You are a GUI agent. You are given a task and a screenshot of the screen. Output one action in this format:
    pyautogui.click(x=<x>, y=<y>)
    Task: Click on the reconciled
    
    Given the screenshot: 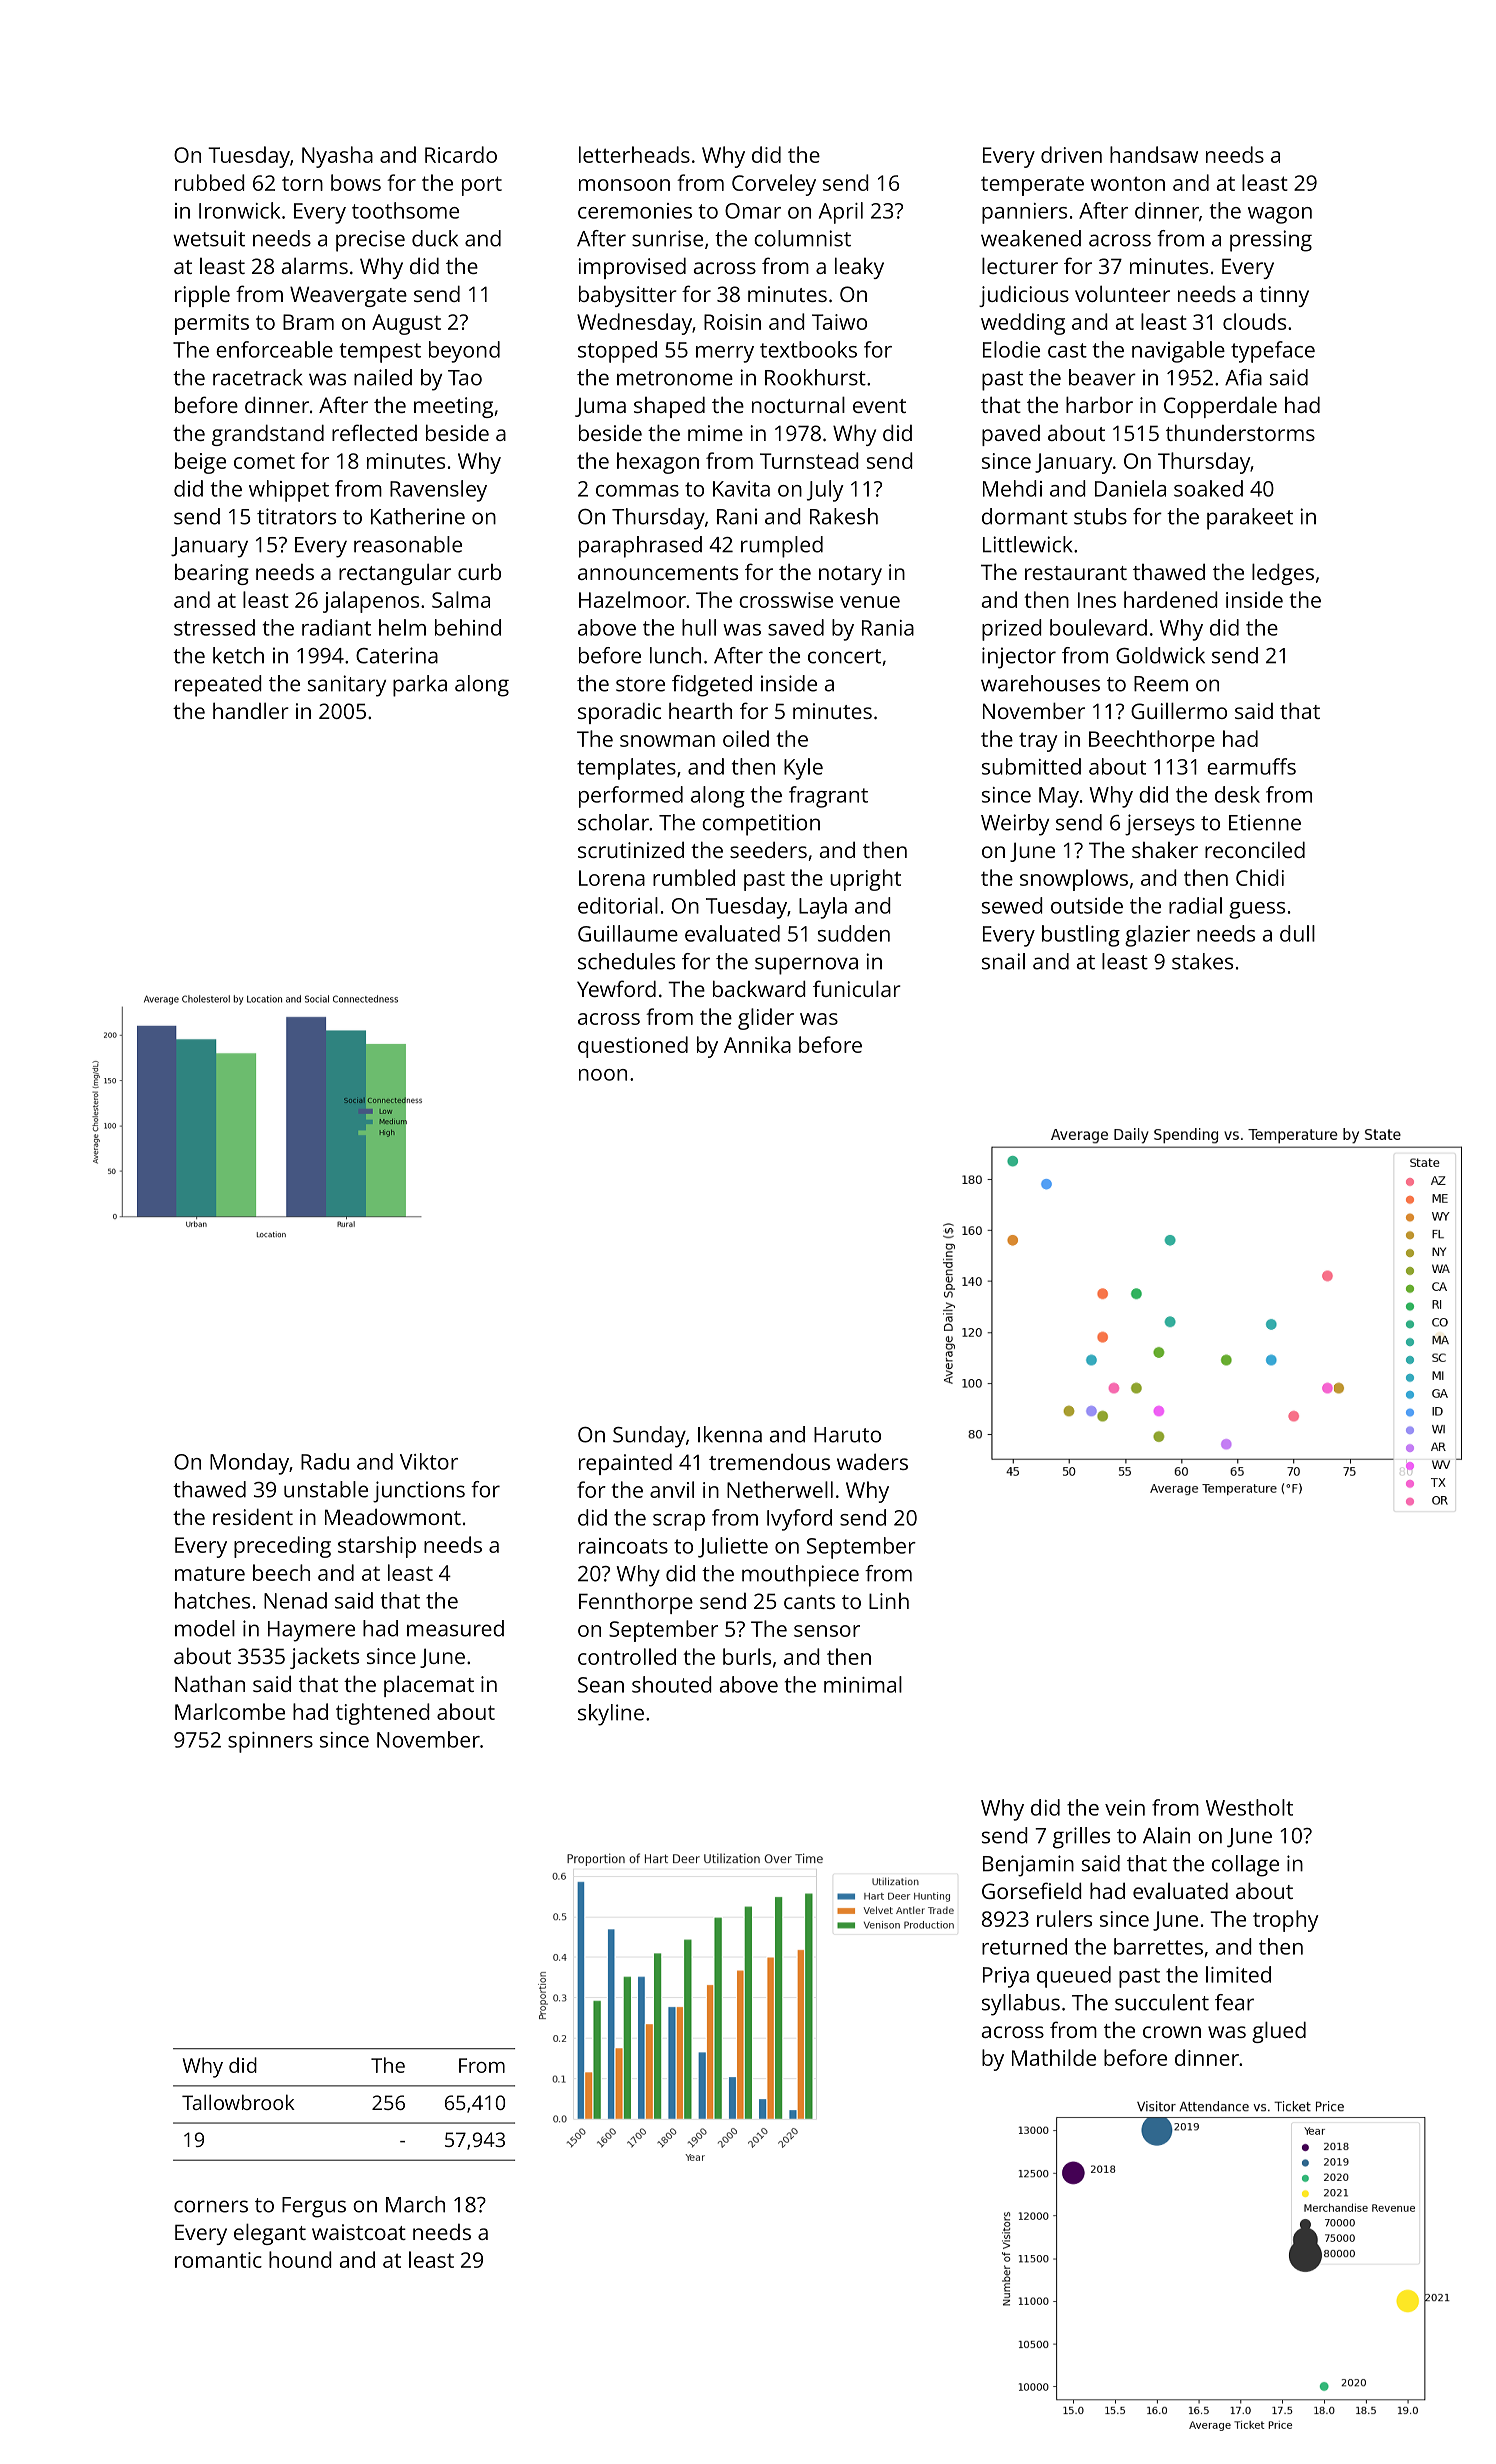 What is the action you would take?
    pyautogui.click(x=1255, y=849)
